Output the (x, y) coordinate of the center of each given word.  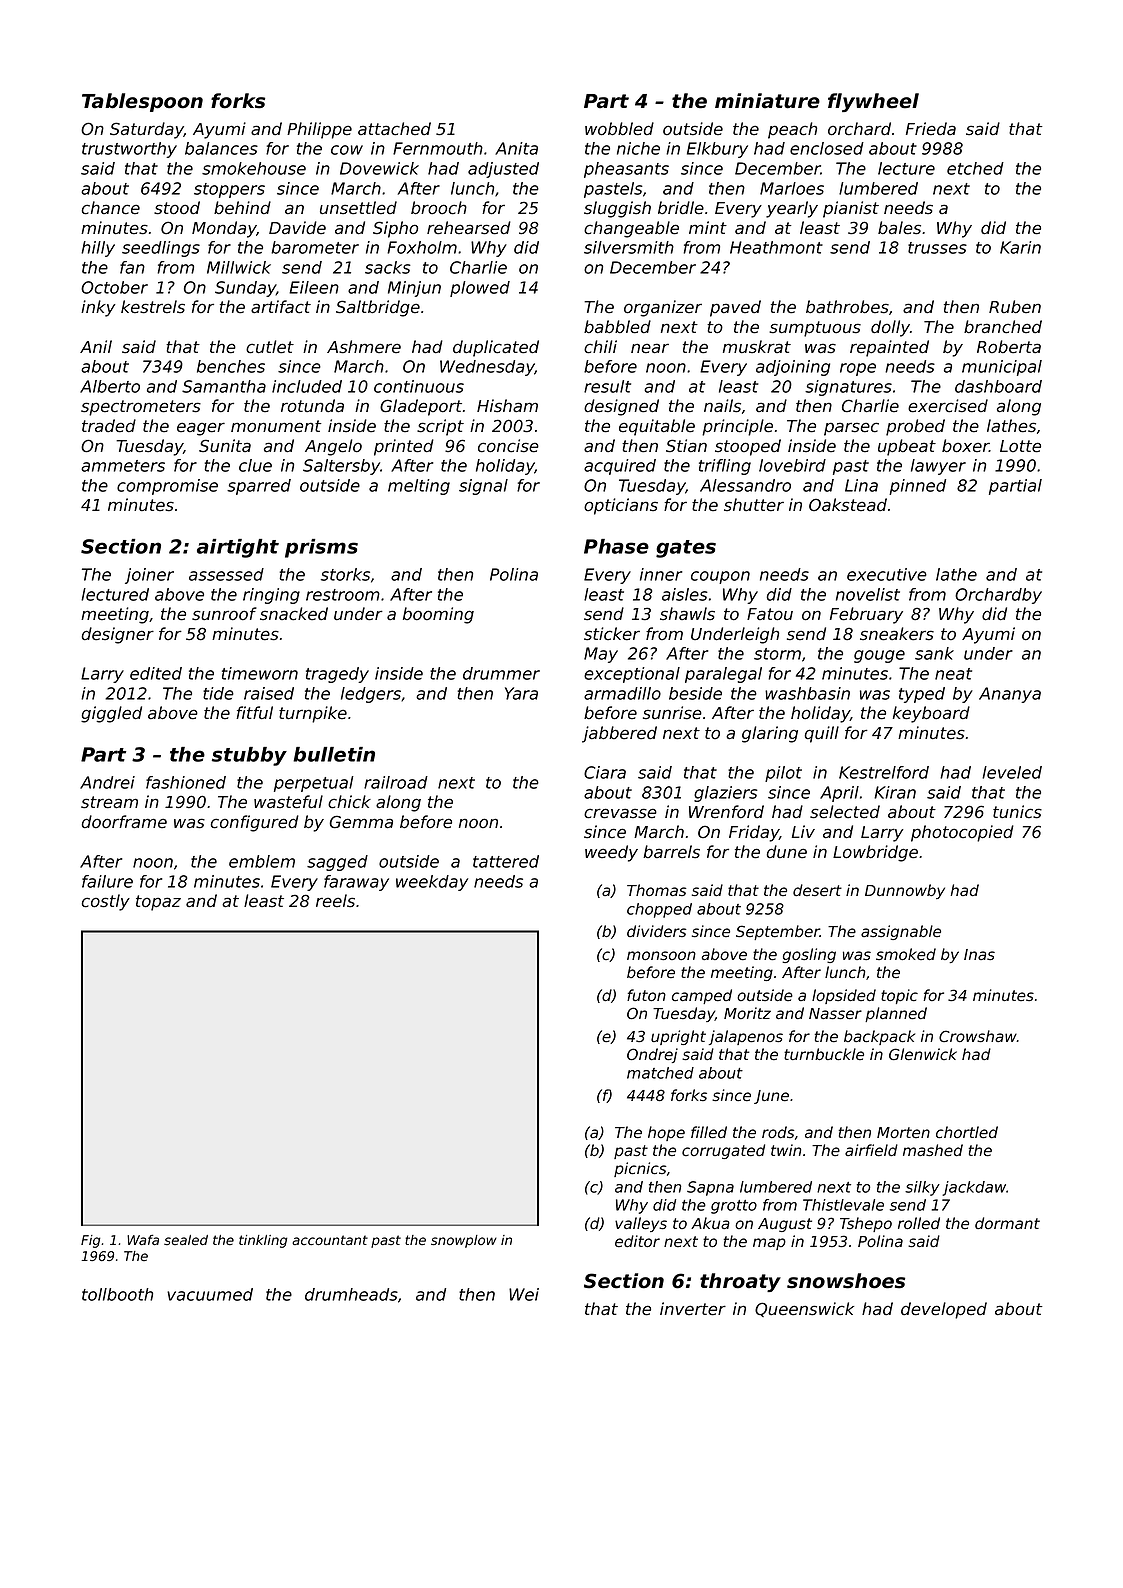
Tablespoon (142, 102)
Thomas (657, 890)
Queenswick (804, 1309)
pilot (783, 774)
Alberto (110, 386)
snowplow (464, 1241)
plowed (480, 289)
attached (394, 129)
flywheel (873, 102)
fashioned (186, 782)
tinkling (263, 1241)
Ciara (605, 772)
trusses (937, 248)
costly (105, 902)
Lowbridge (875, 853)
